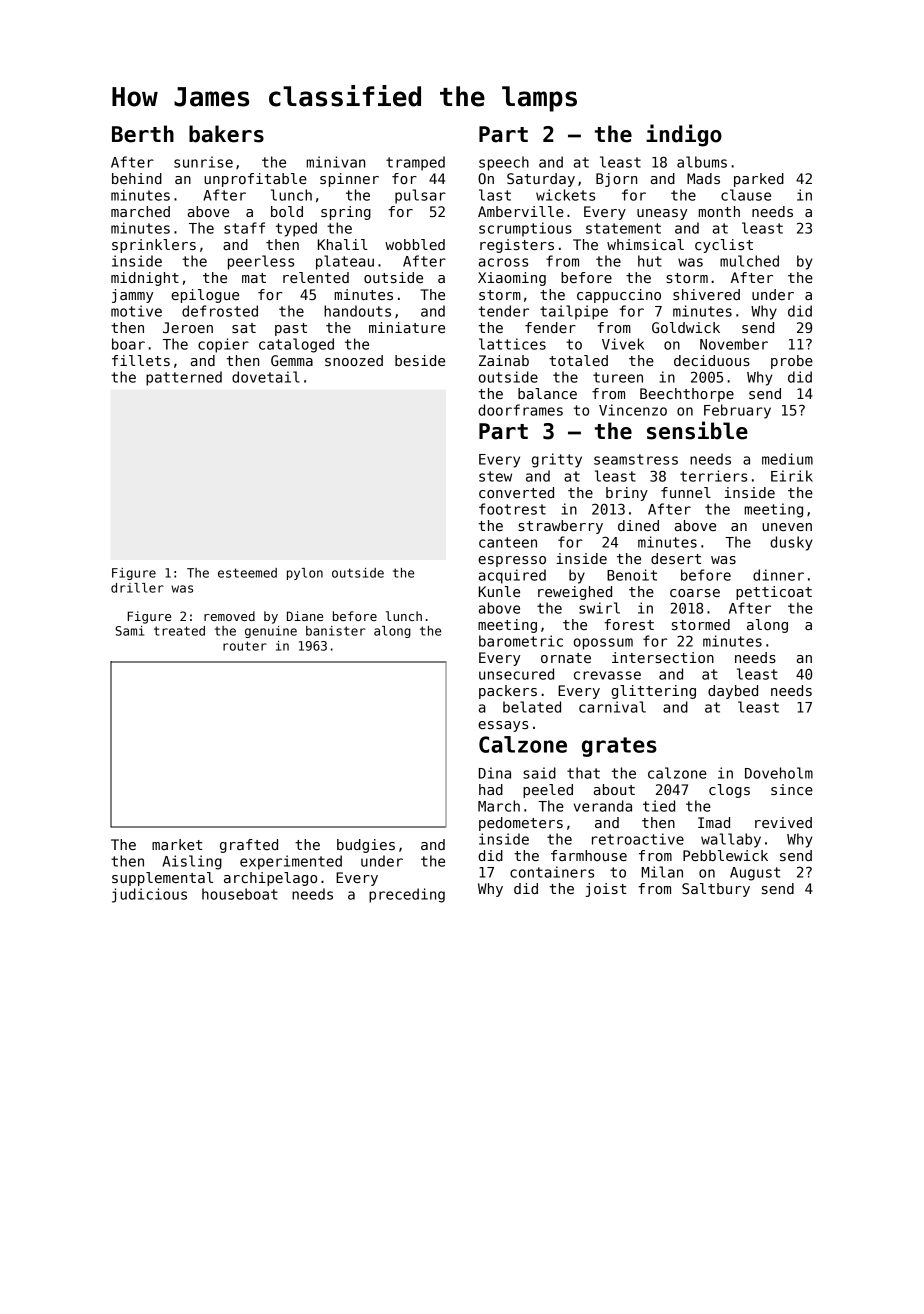  What do you see at coordinates (749, 261) in the screenshot?
I see `mulched` at bounding box center [749, 261].
